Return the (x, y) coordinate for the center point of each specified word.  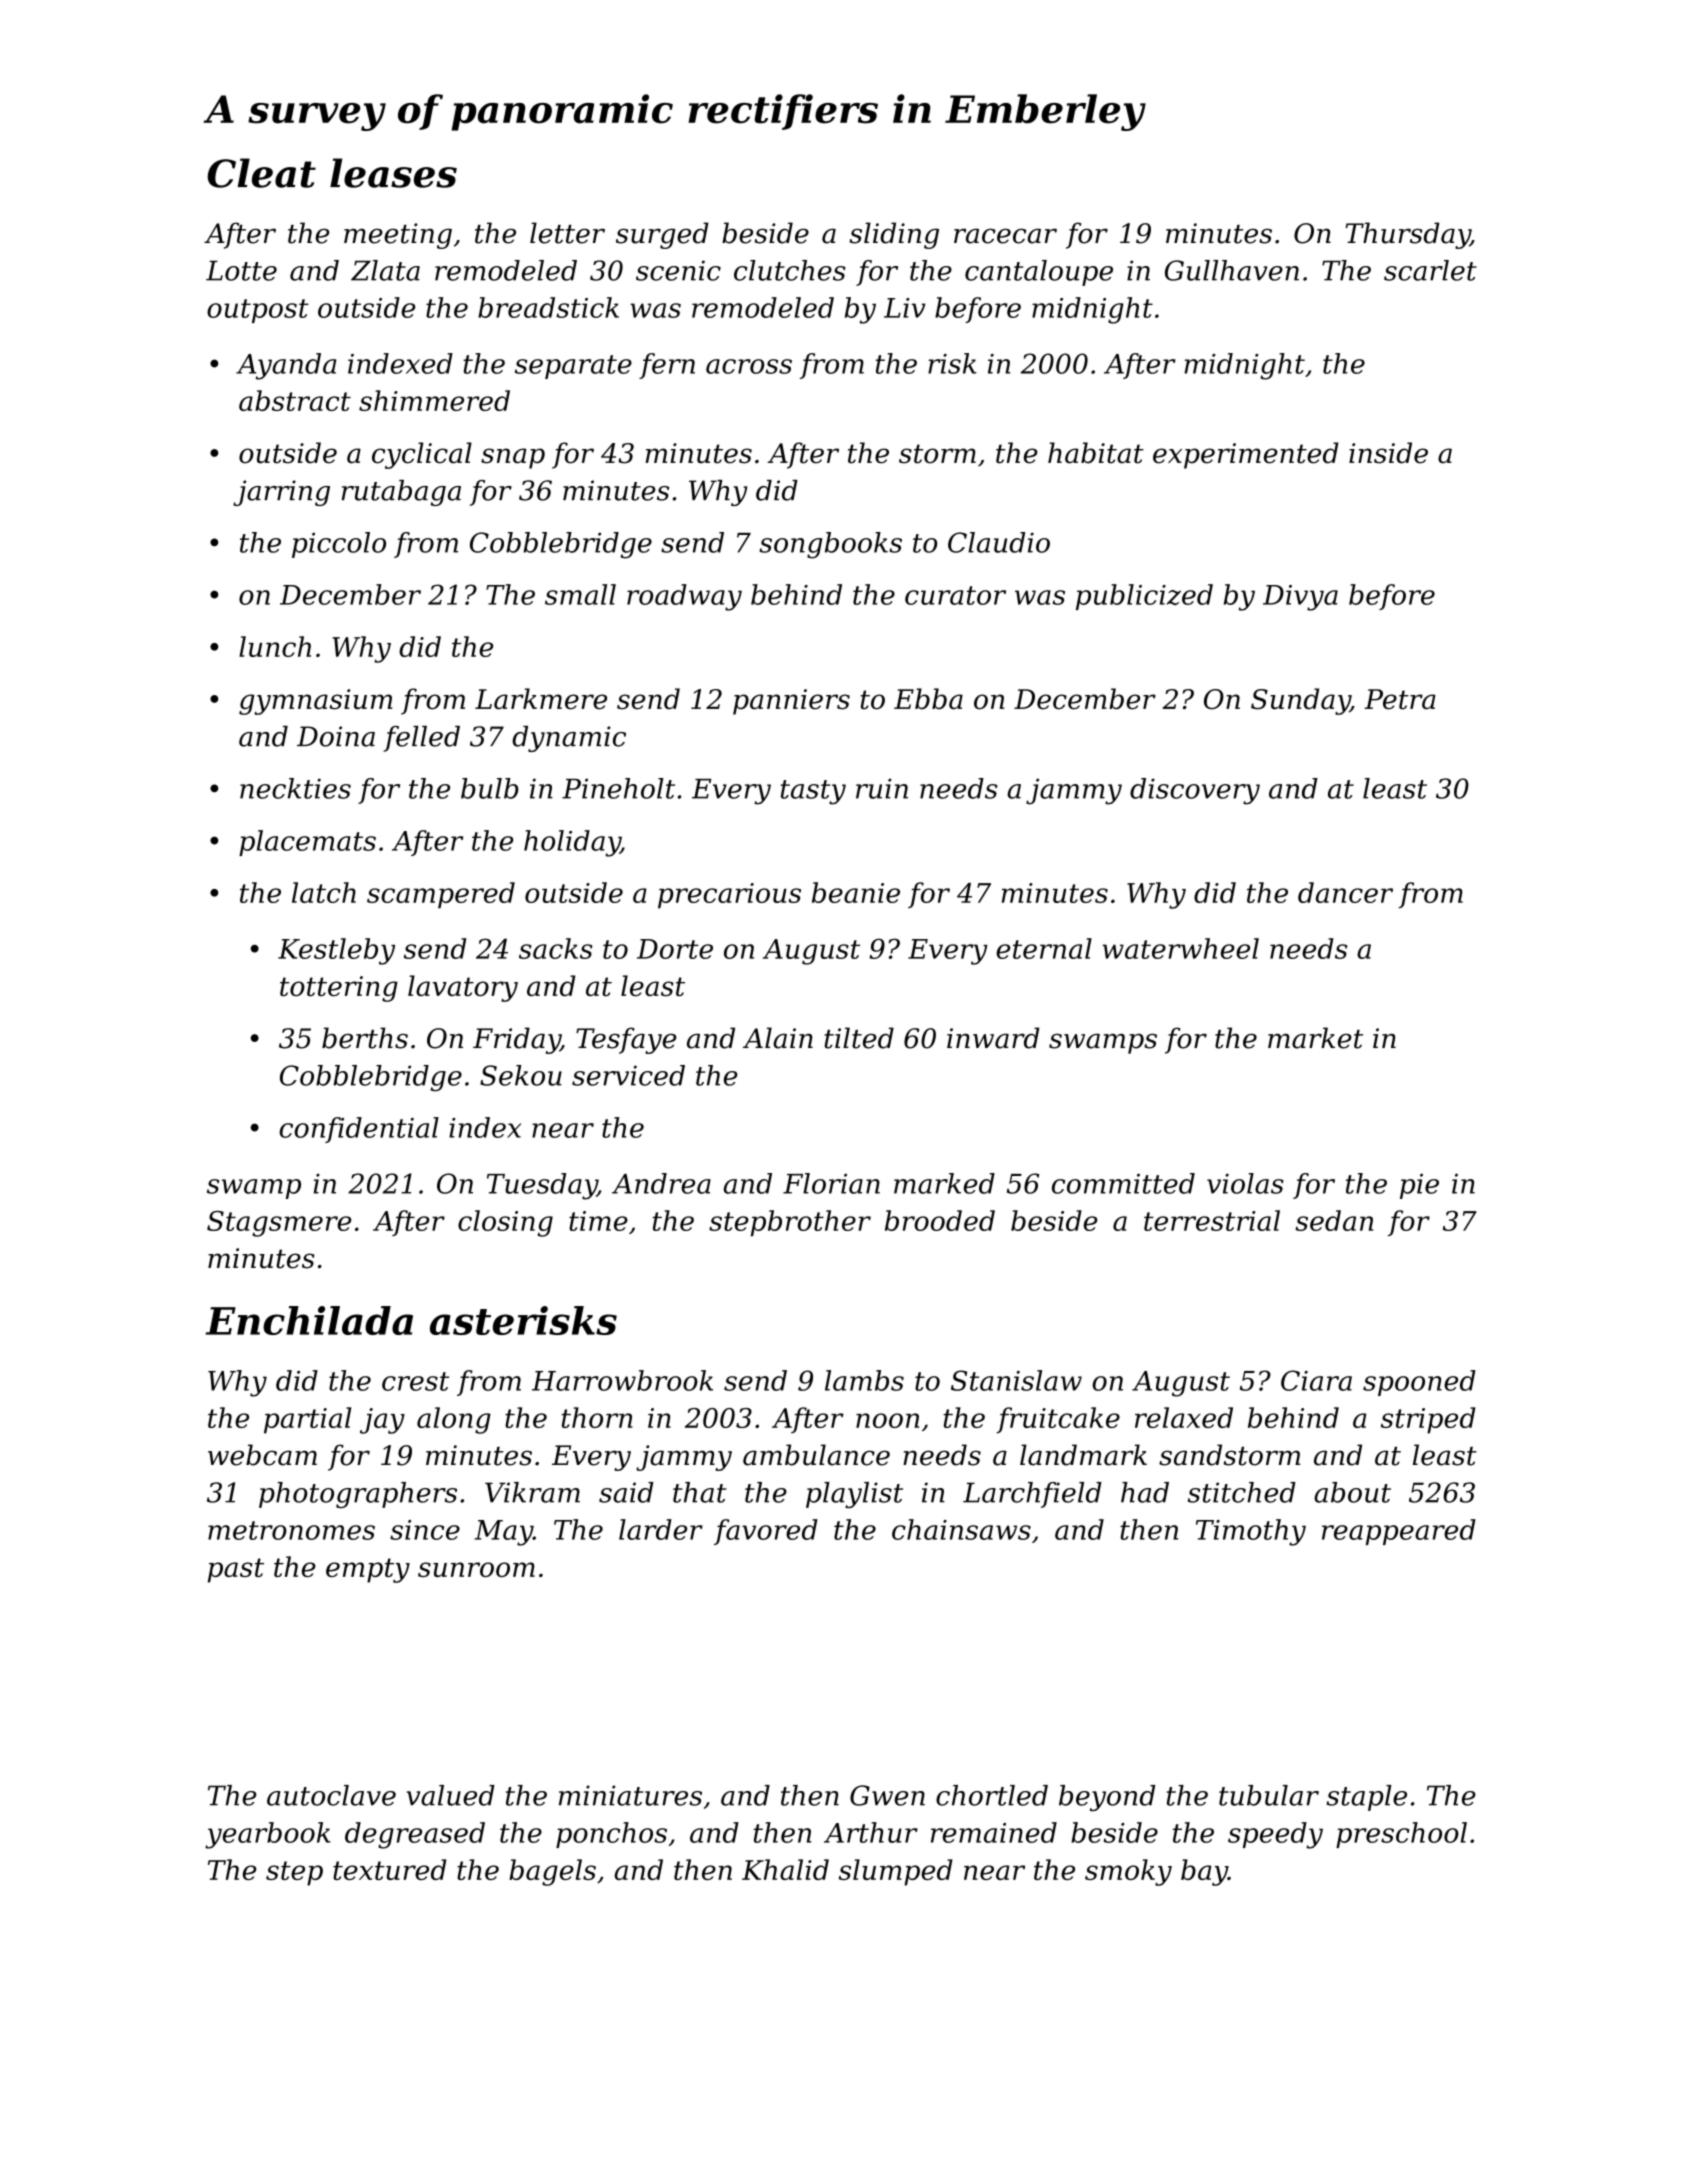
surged (662, 235)
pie (1419, 1186)
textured (389, 1869)
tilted (859, 1038)
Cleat (261, 173)
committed (1123, 1183)
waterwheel (1181, 948)
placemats (307, 843)
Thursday (1407, 235)
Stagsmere (279, 1224)
